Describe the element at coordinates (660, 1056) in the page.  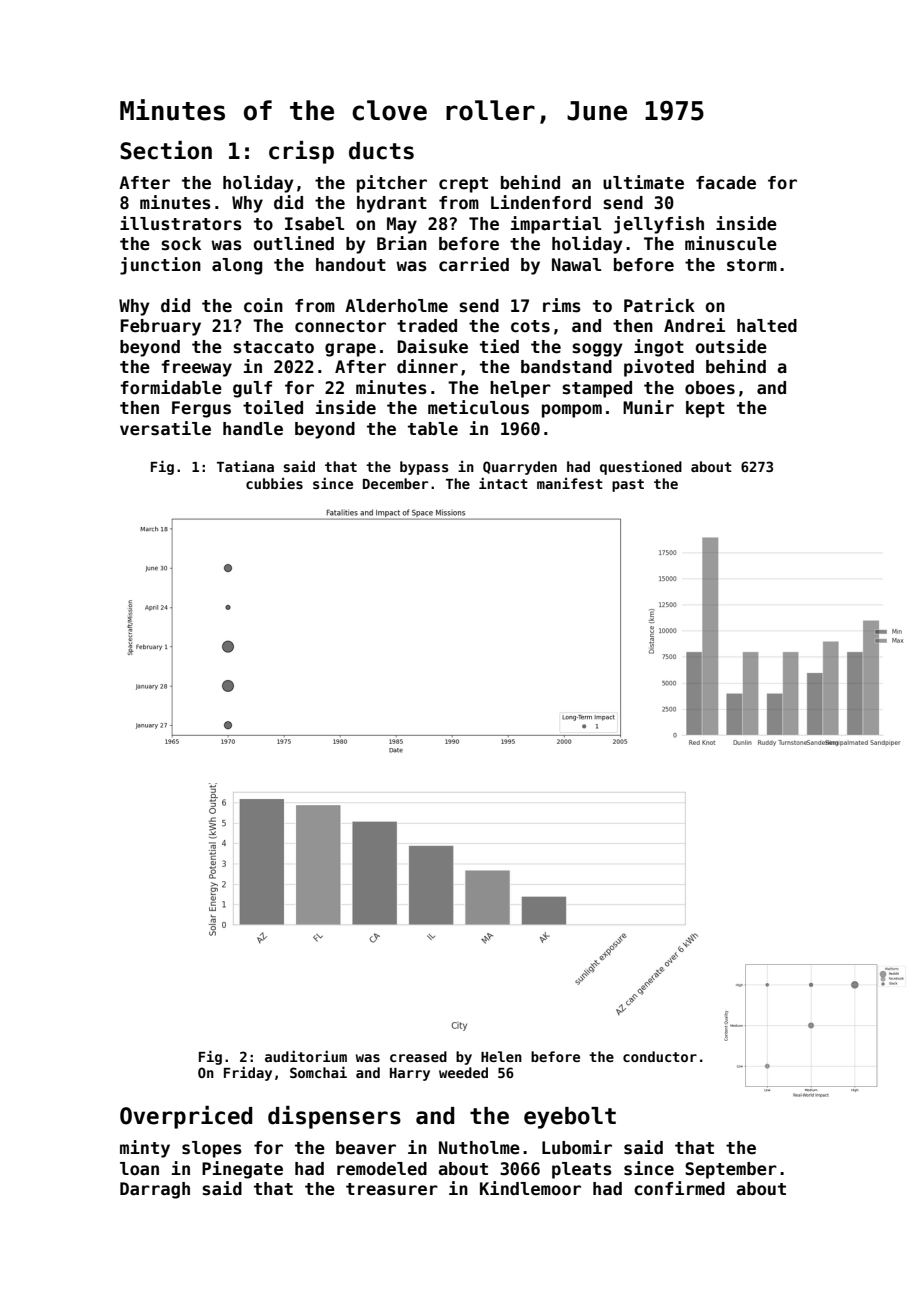
I see `conductor` at that location.
